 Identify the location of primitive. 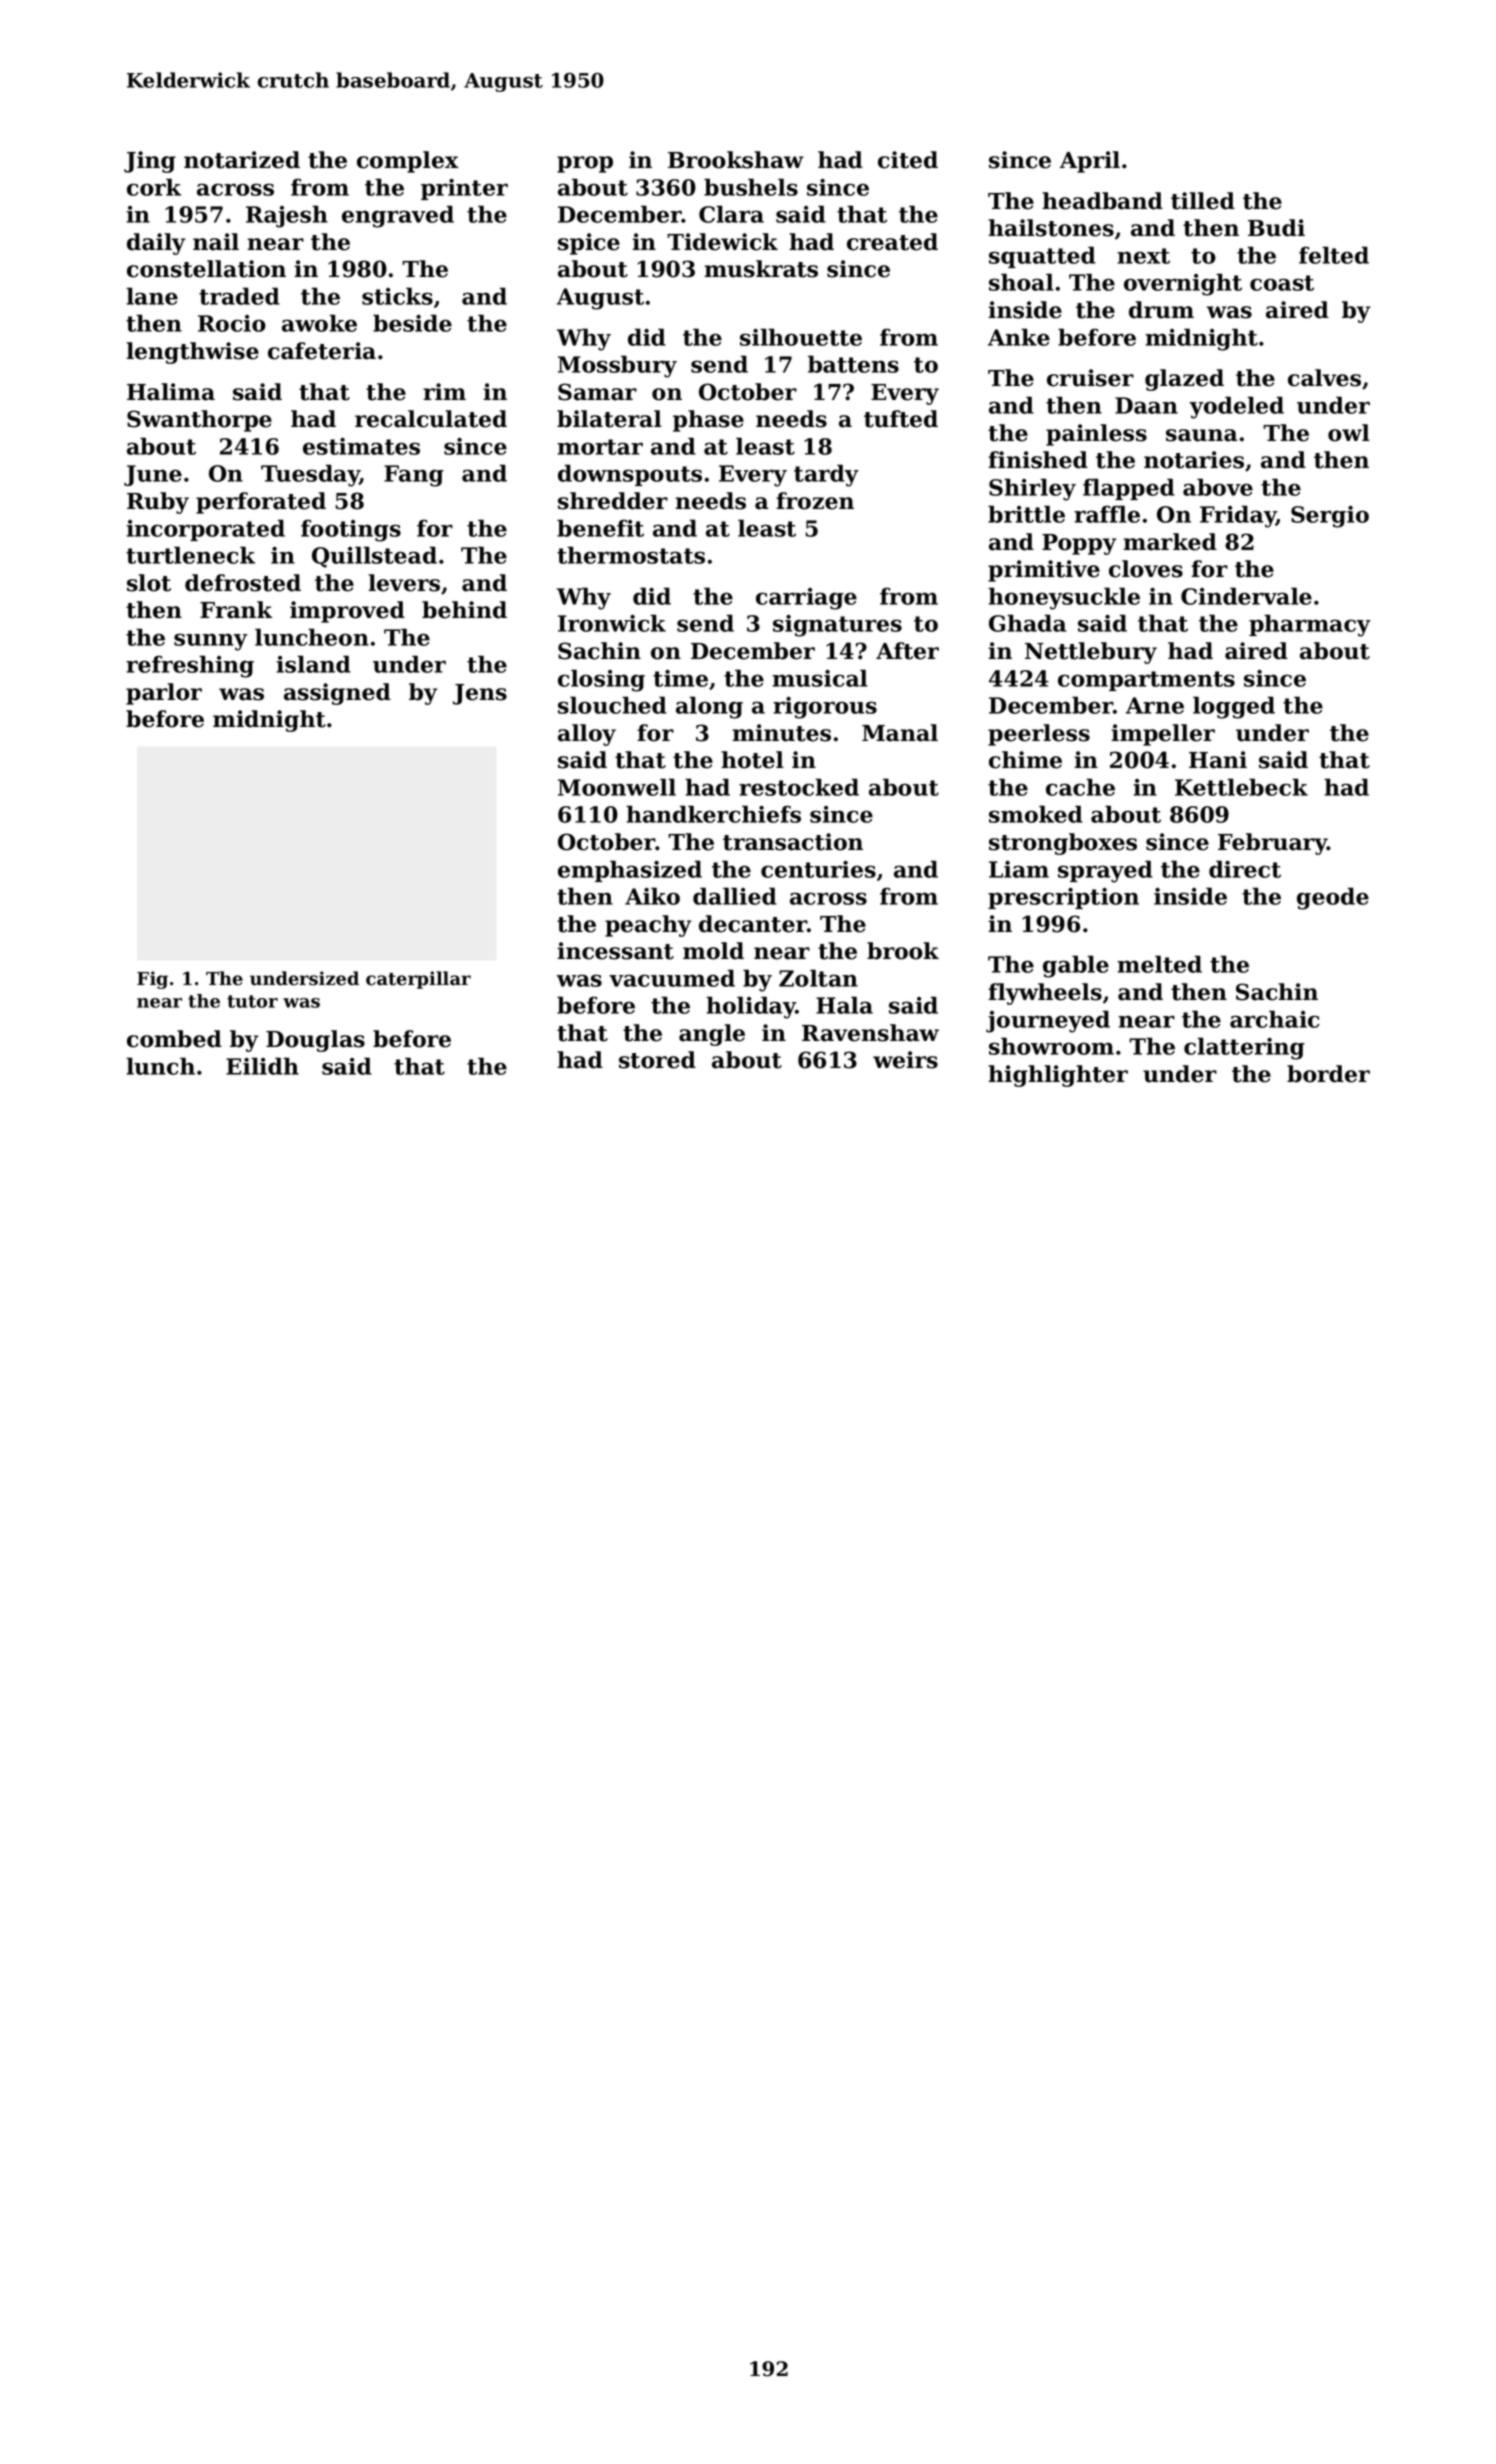
(1044, 571).
